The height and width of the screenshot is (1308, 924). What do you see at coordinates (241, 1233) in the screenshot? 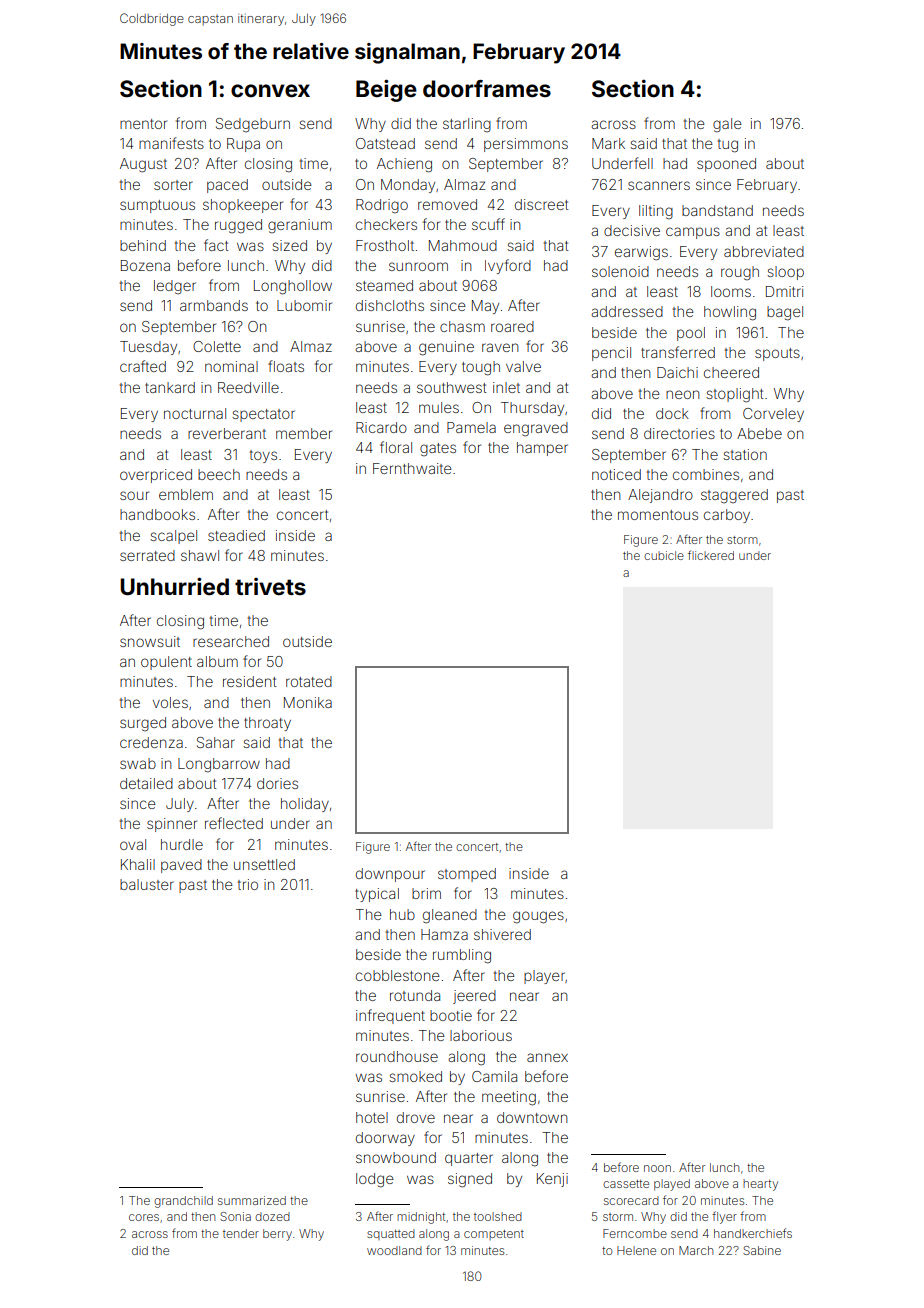
I see `tender` at bounding box center [241, 1233].
